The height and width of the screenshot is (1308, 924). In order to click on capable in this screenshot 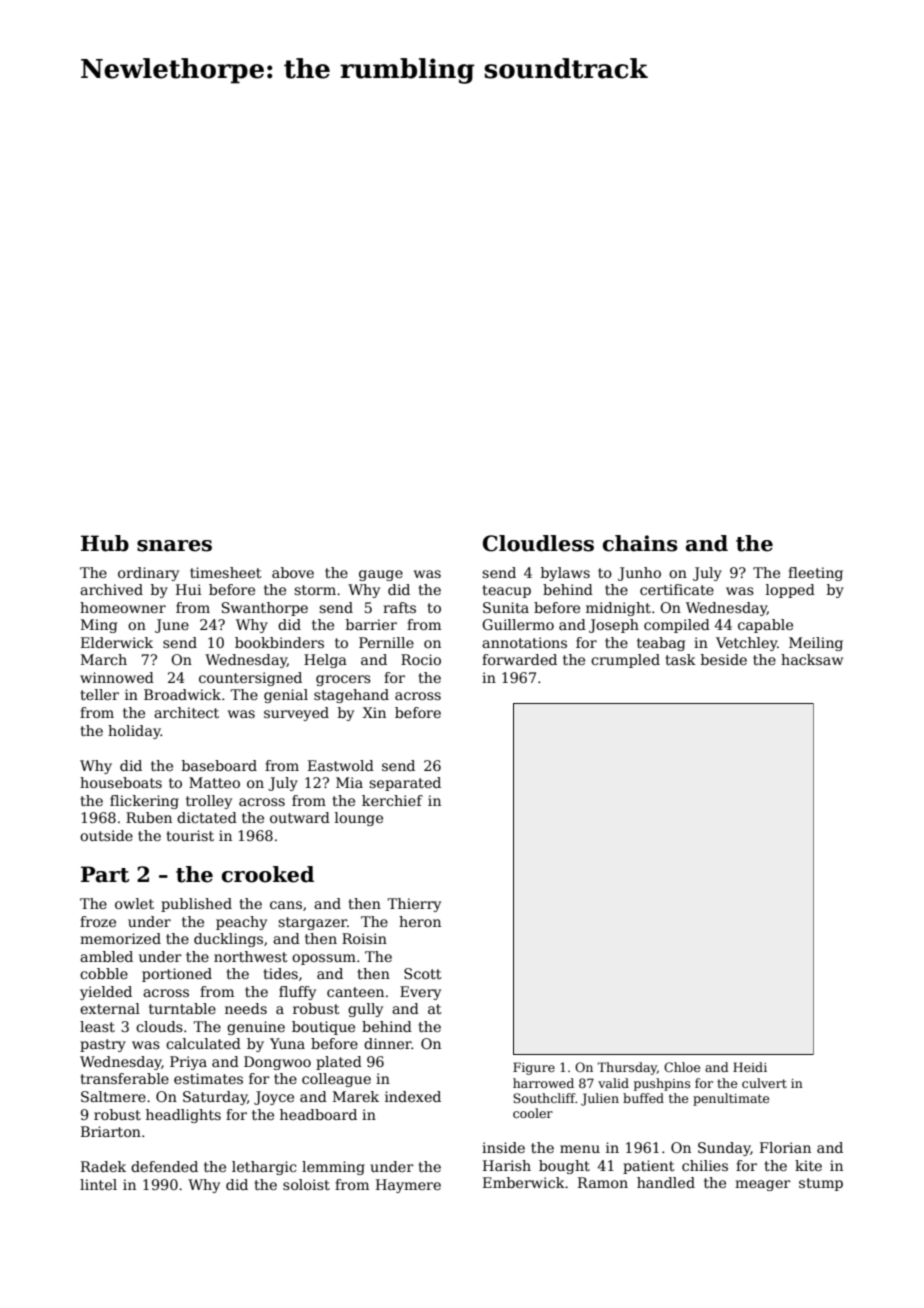, I will do `click(765, 626)`.
